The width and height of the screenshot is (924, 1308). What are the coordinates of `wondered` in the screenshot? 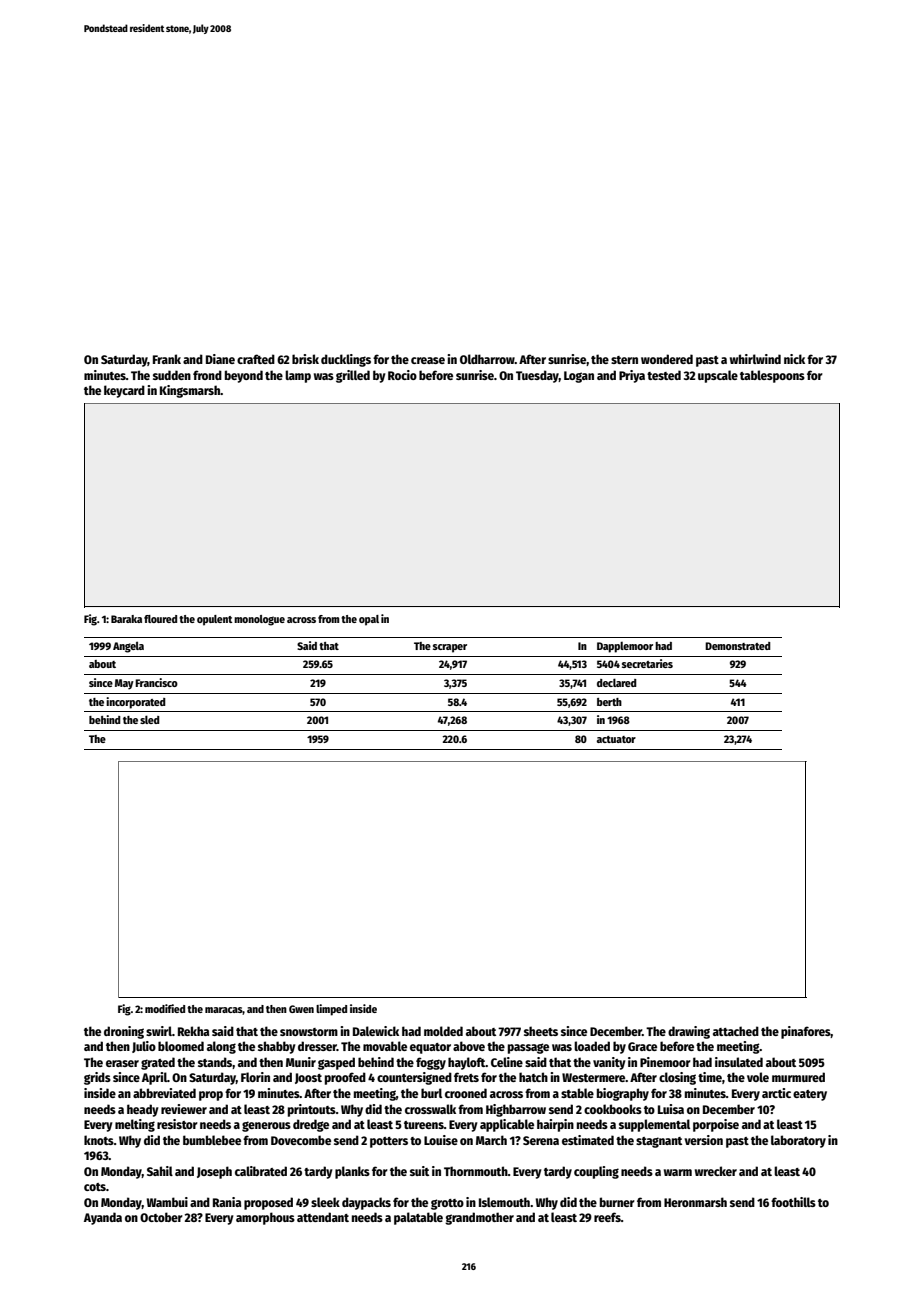 It's located at (667, 359).
